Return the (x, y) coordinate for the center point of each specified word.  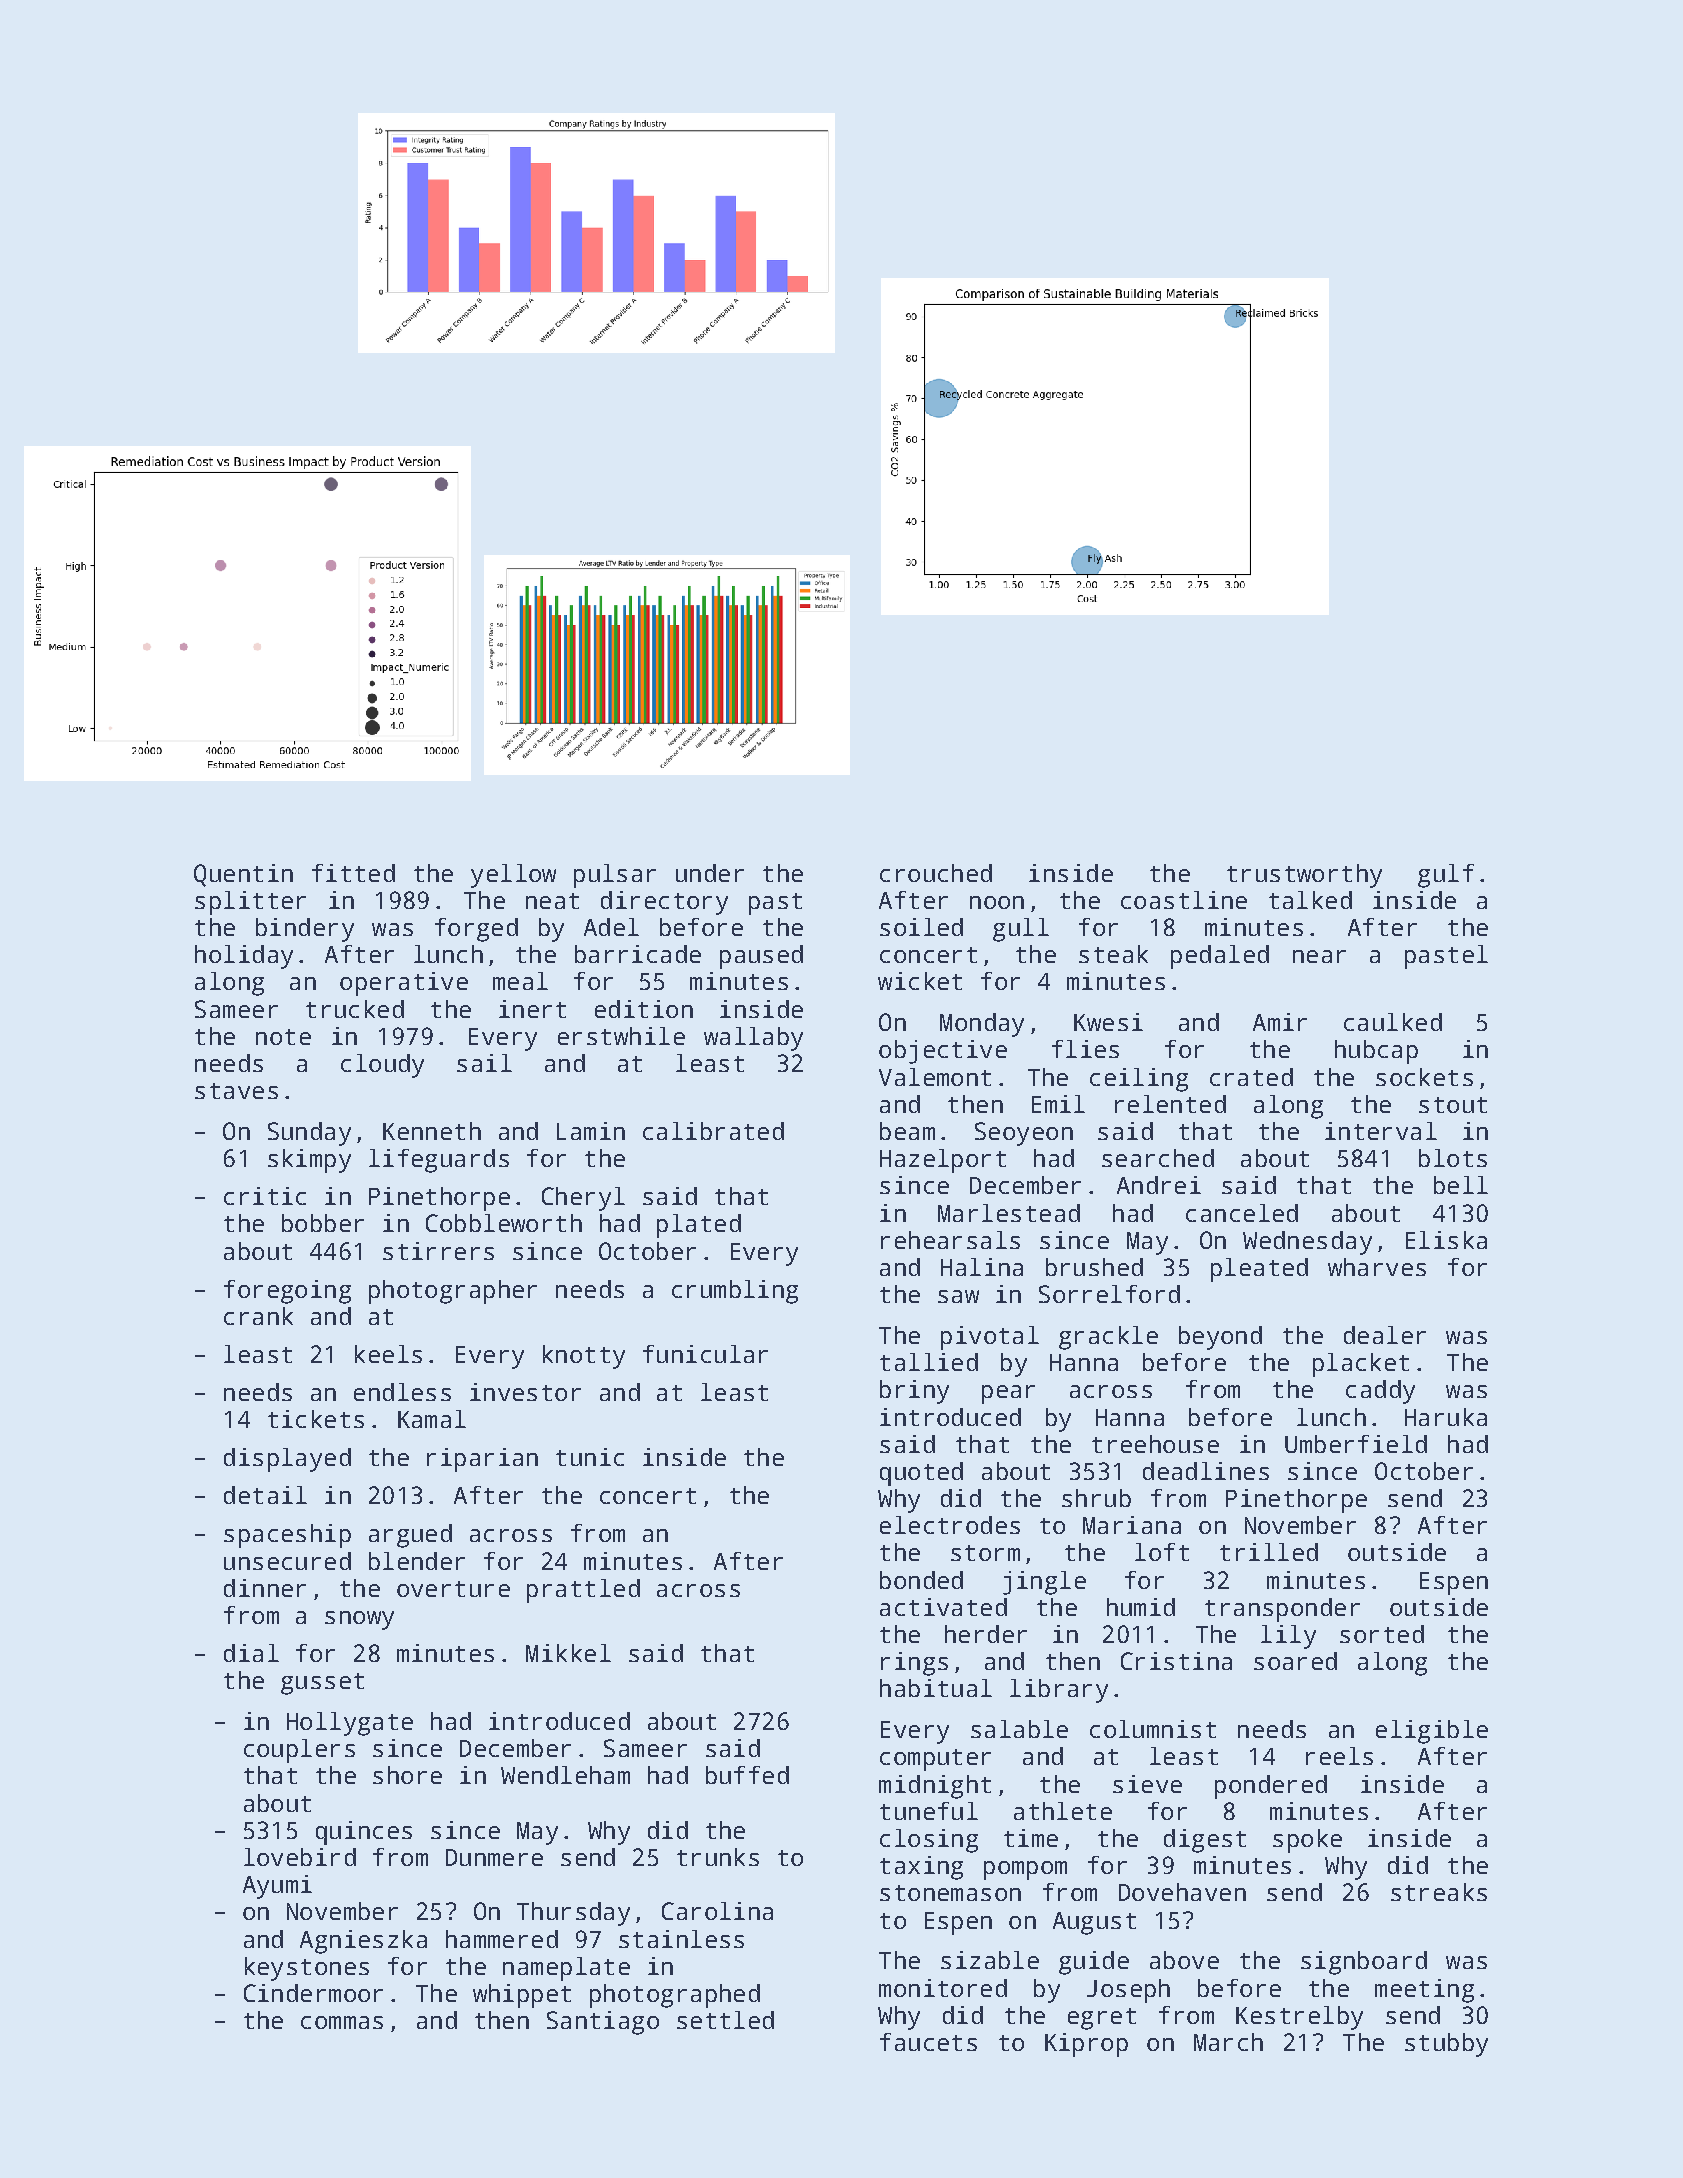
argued (410, 1536)
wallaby (753, 1039)
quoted (921, 1474)
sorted (1382, 1634)
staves (236, 1091)
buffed (747, 1775)
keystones (307, 1969)
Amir (1280, 1022)
